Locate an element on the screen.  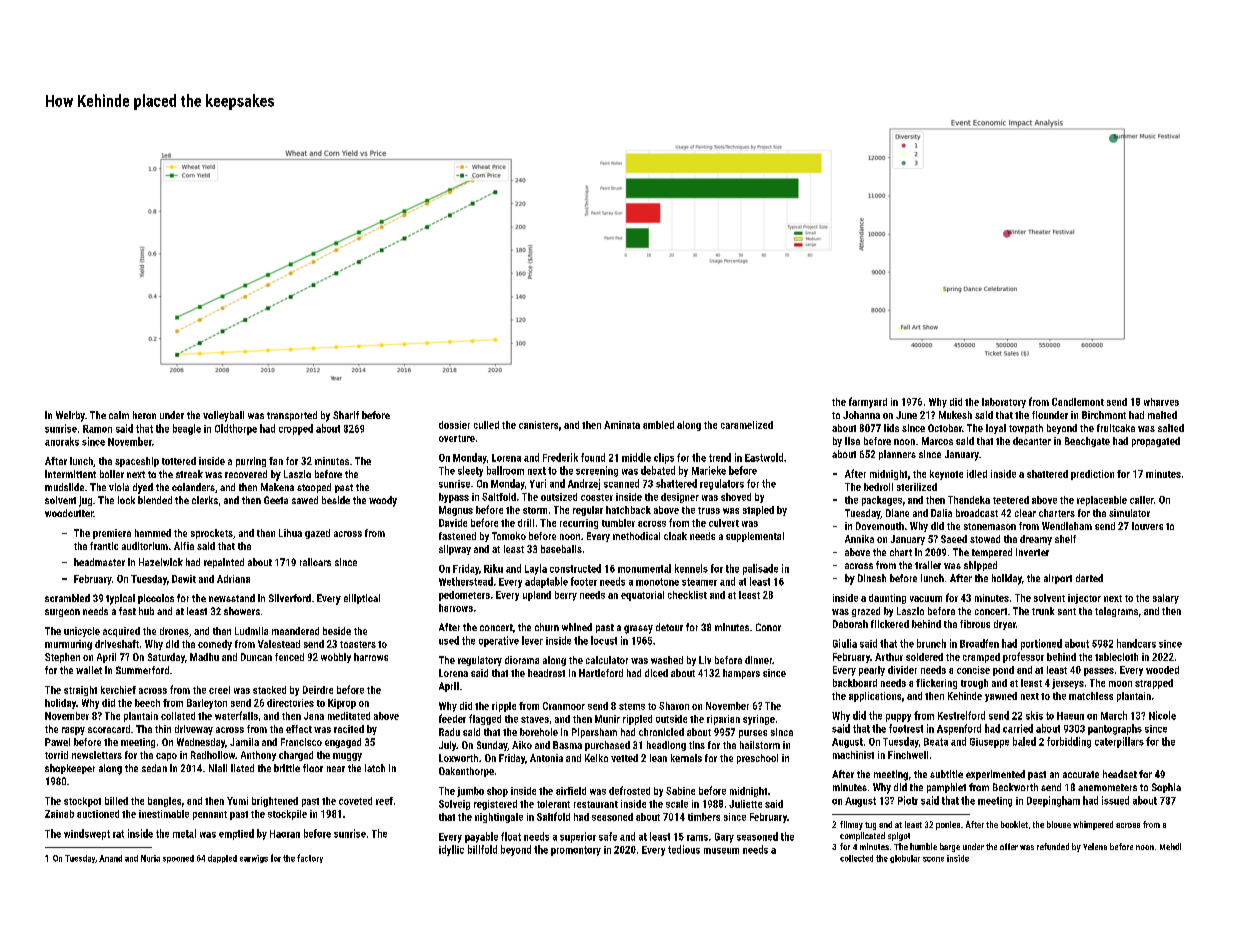
near is located at coordinates (336, 769).
